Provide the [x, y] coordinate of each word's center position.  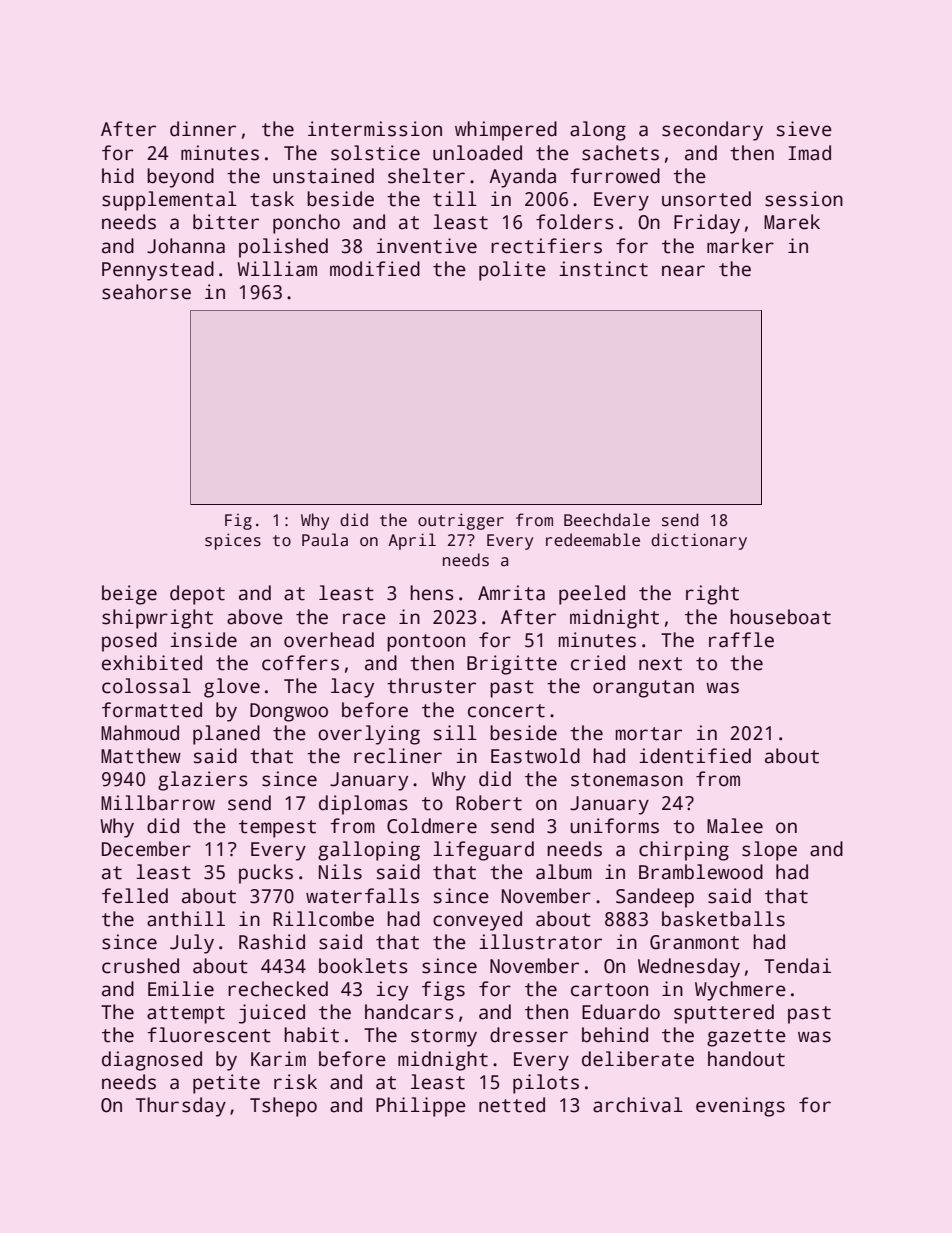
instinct [603, 269]
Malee [735, 826]
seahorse [146, 292]
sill [455, 733]
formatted [152, 710]
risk [295, 1082]
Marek [792, 222]
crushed [140, 966]
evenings [740, 1107]
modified [375, 269]
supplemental [169, 201]
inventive [426, 246]
